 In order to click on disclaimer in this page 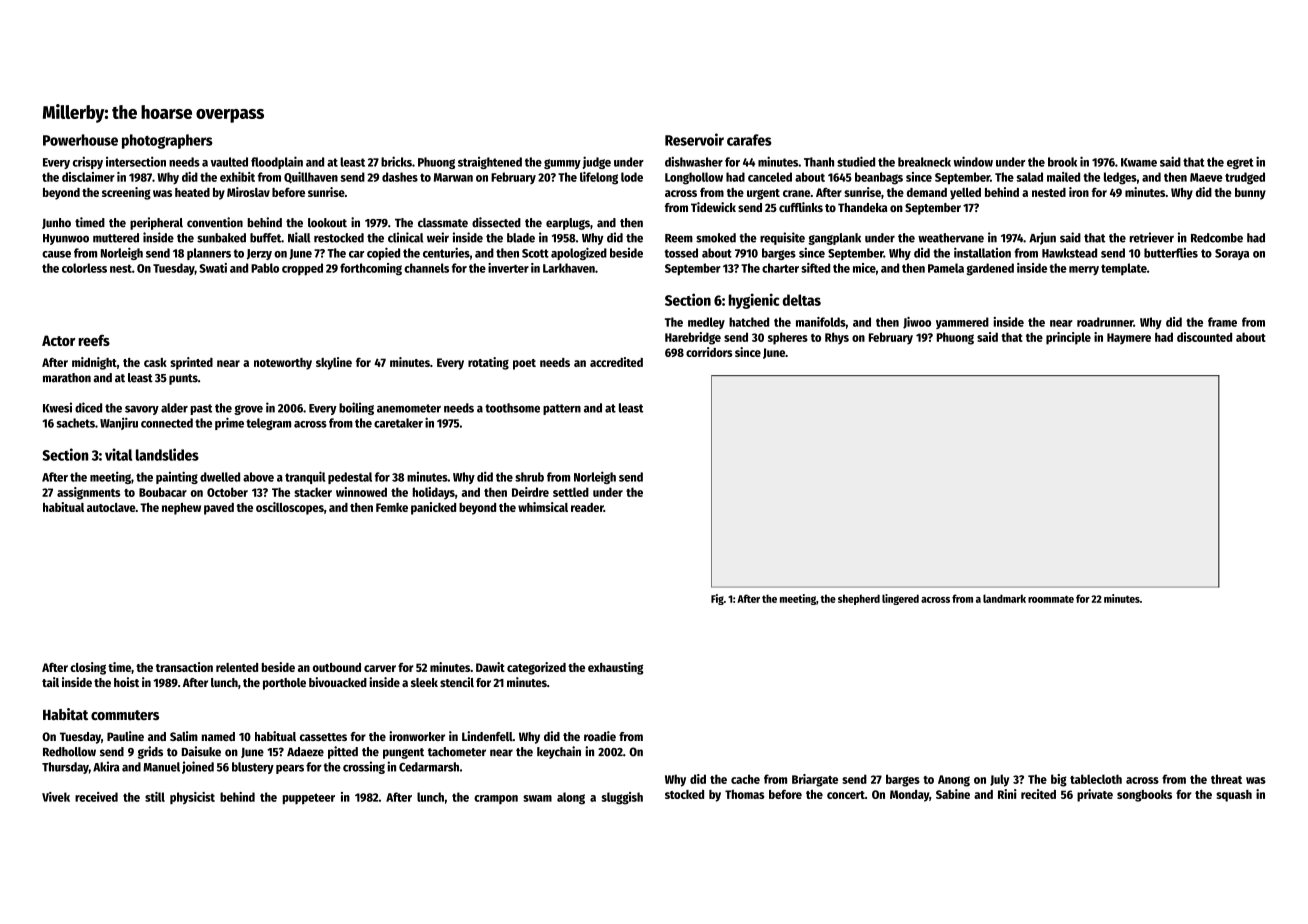, I will do `click(88, 177)`.
